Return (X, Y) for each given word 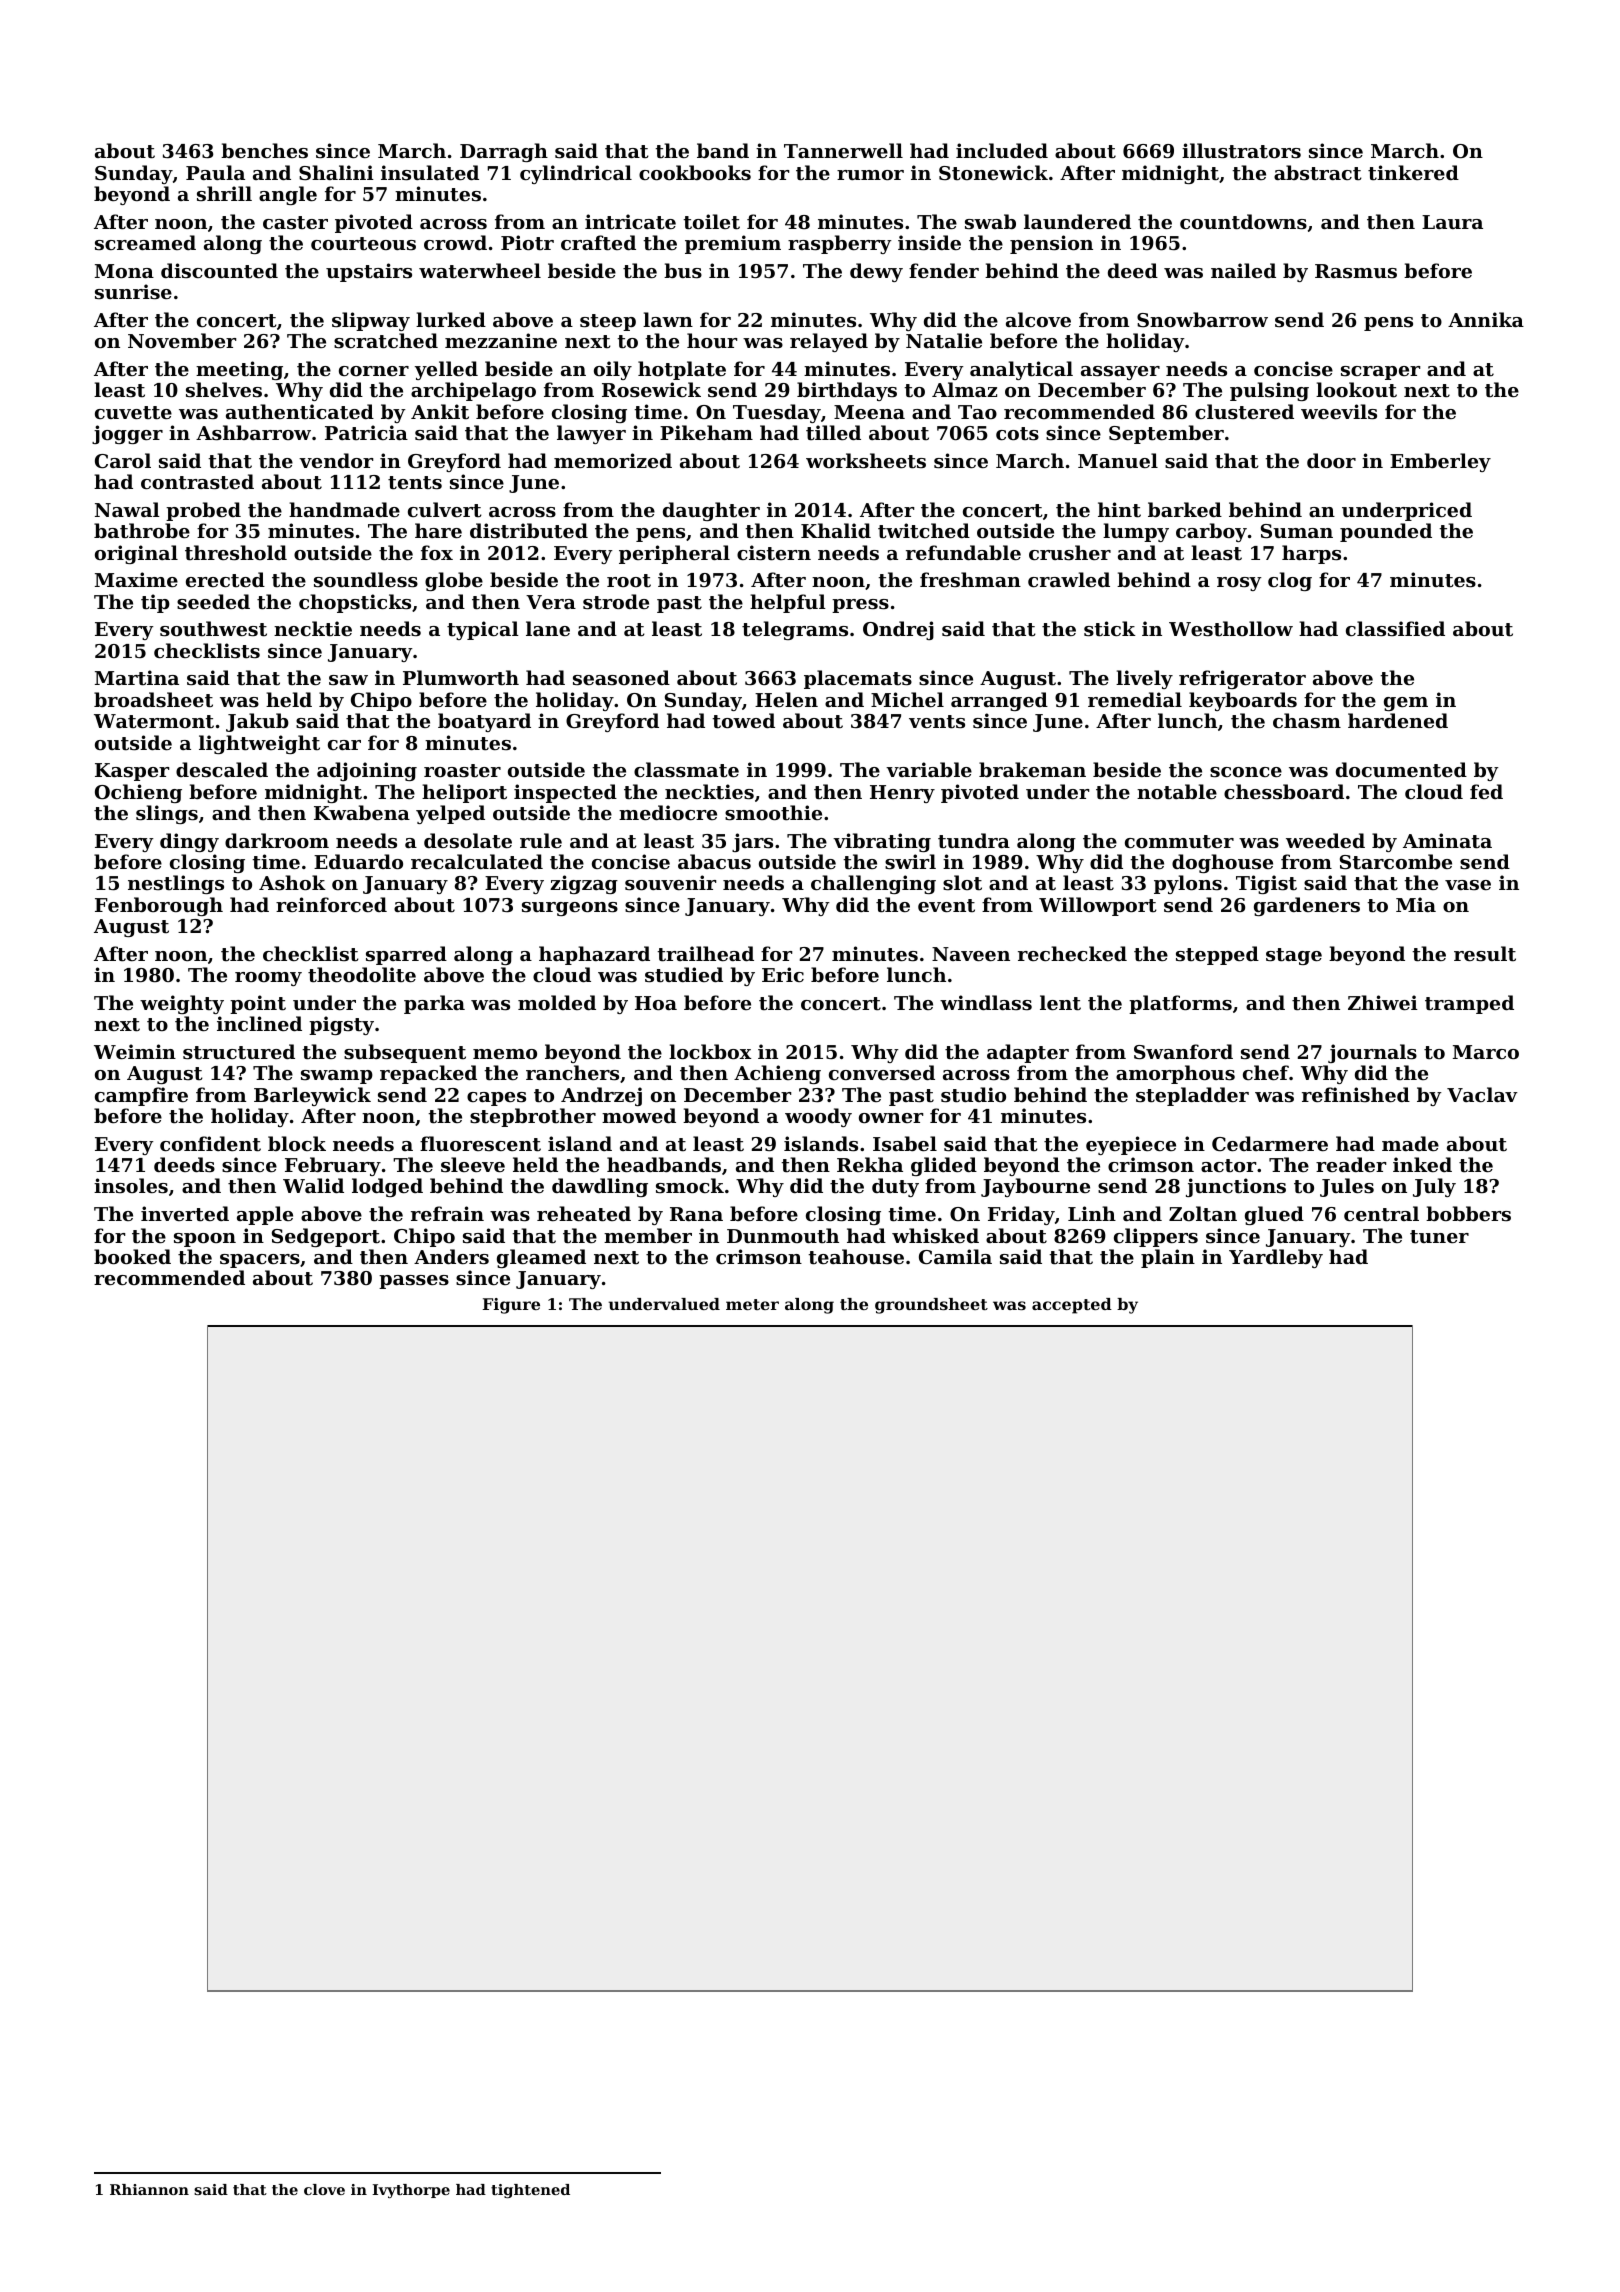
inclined (259, 1023)
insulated (430, 173)
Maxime (136, 579)
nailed (1243, 270)
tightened (530, 2191)
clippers (1156, 1237)
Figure (511, 1306)
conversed (882, 1073)
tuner (1439, 1236)
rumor (870, 175)
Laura (1452, 222)
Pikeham (706, 432)
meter (752, 1304)
